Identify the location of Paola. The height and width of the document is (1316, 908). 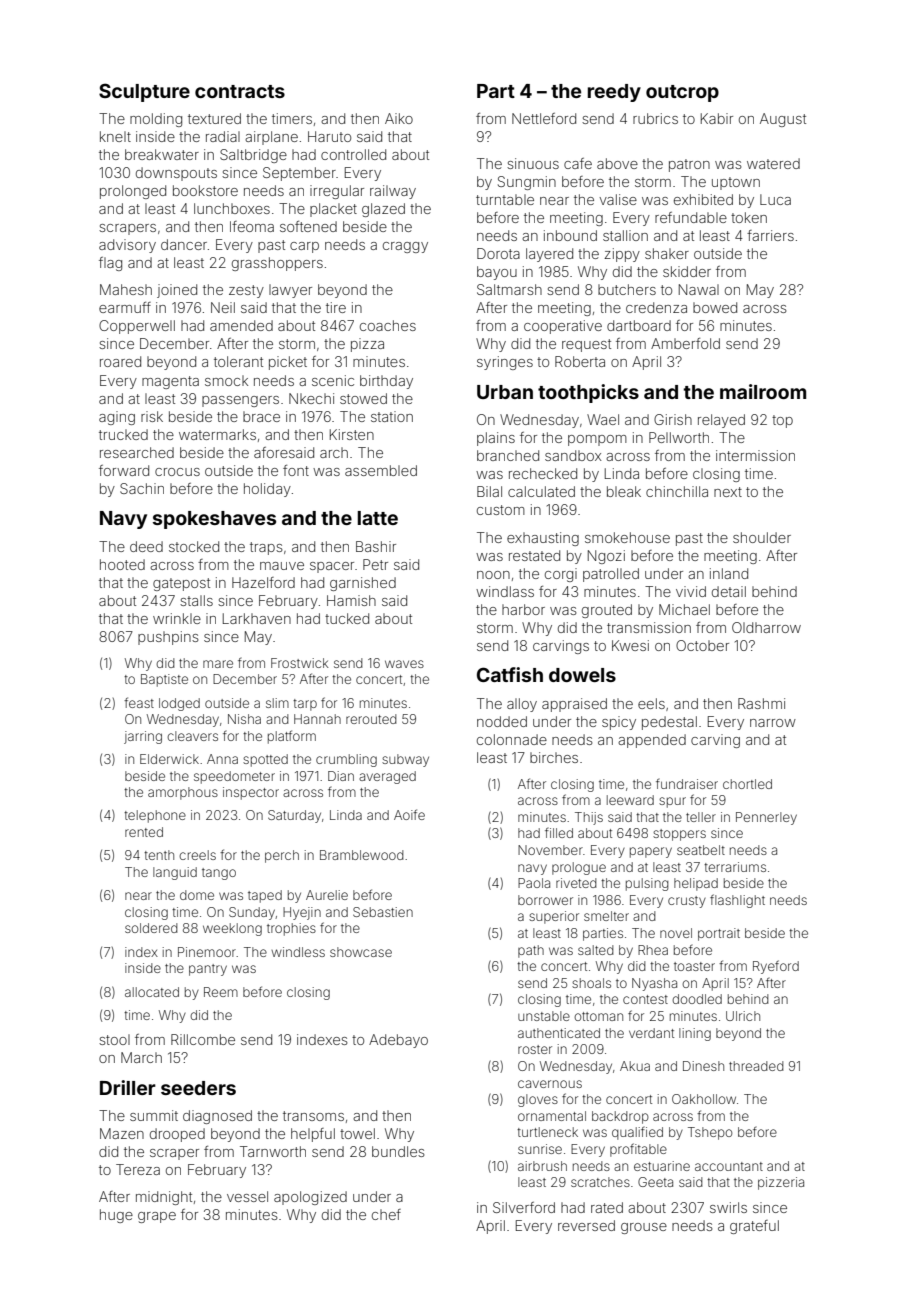
(534, 883).
